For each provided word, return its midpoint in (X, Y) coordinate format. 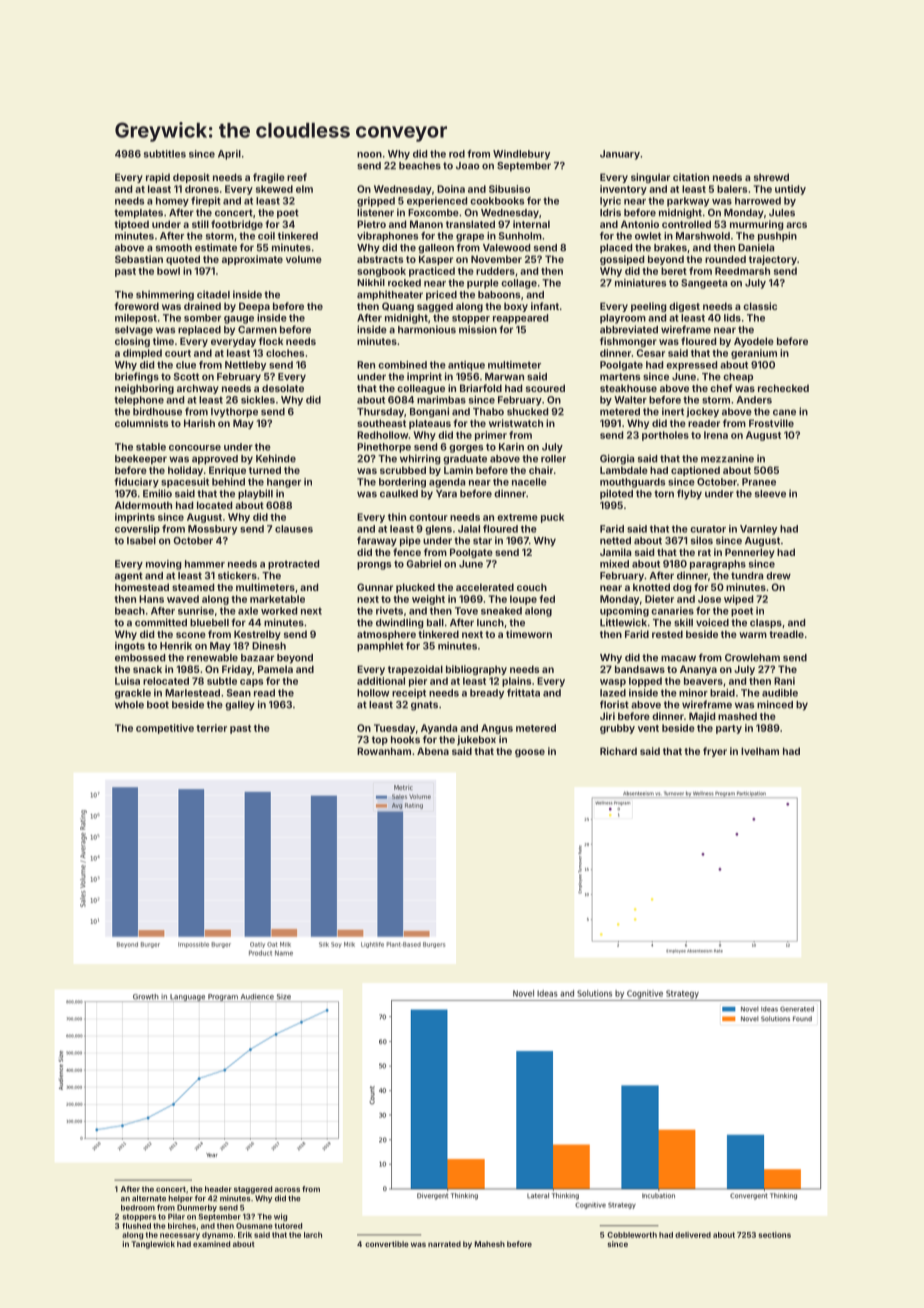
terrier (211, 728)
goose (530, 753)
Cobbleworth (632, 1235)
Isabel (141, 541)
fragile (269, 178)
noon (369, 155)
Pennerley (750, 553)
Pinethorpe (384, 448)
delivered (693, 1235)
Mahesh (490, 1244)
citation (691, 177)
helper (180, 1199)
